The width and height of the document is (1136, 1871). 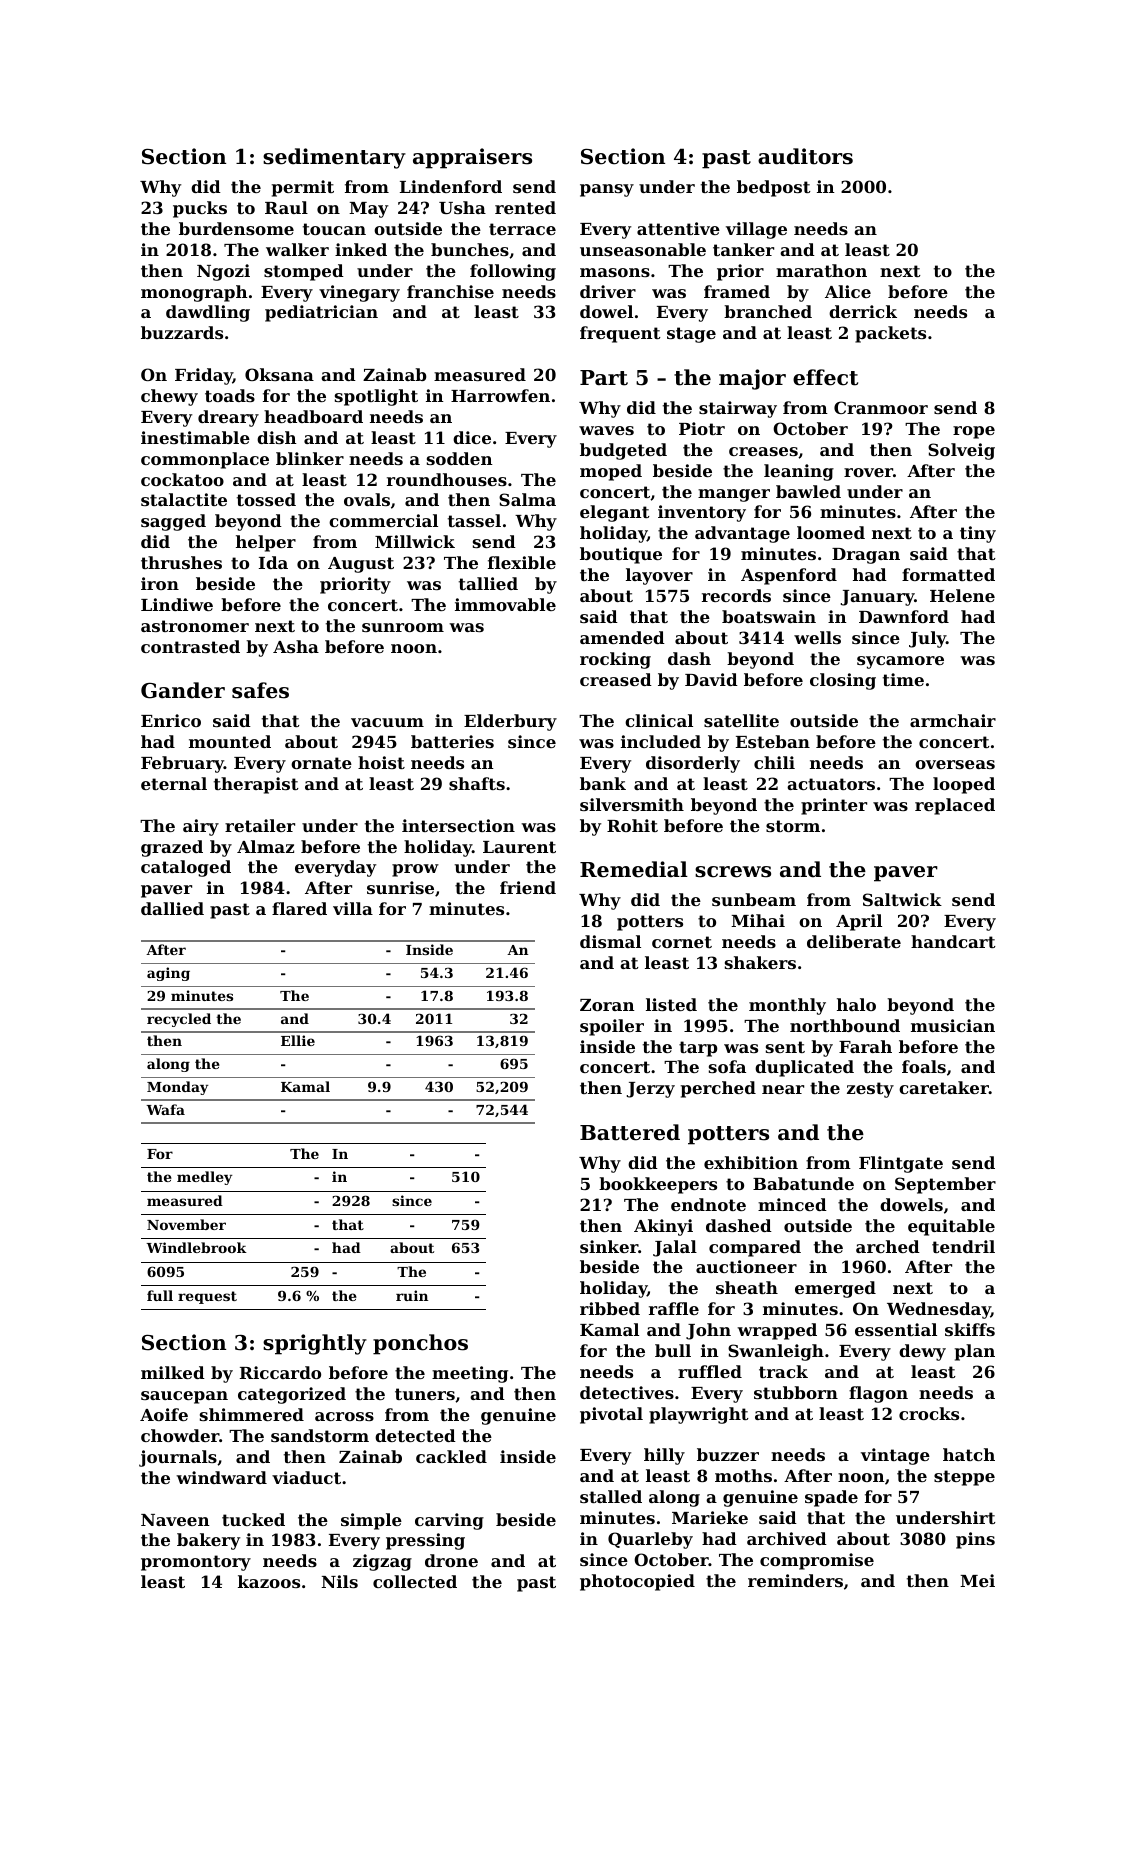 What do you see at coordinates (795, 1580) in the document?
I see `reminders` at bounding box center [795, 1580].
